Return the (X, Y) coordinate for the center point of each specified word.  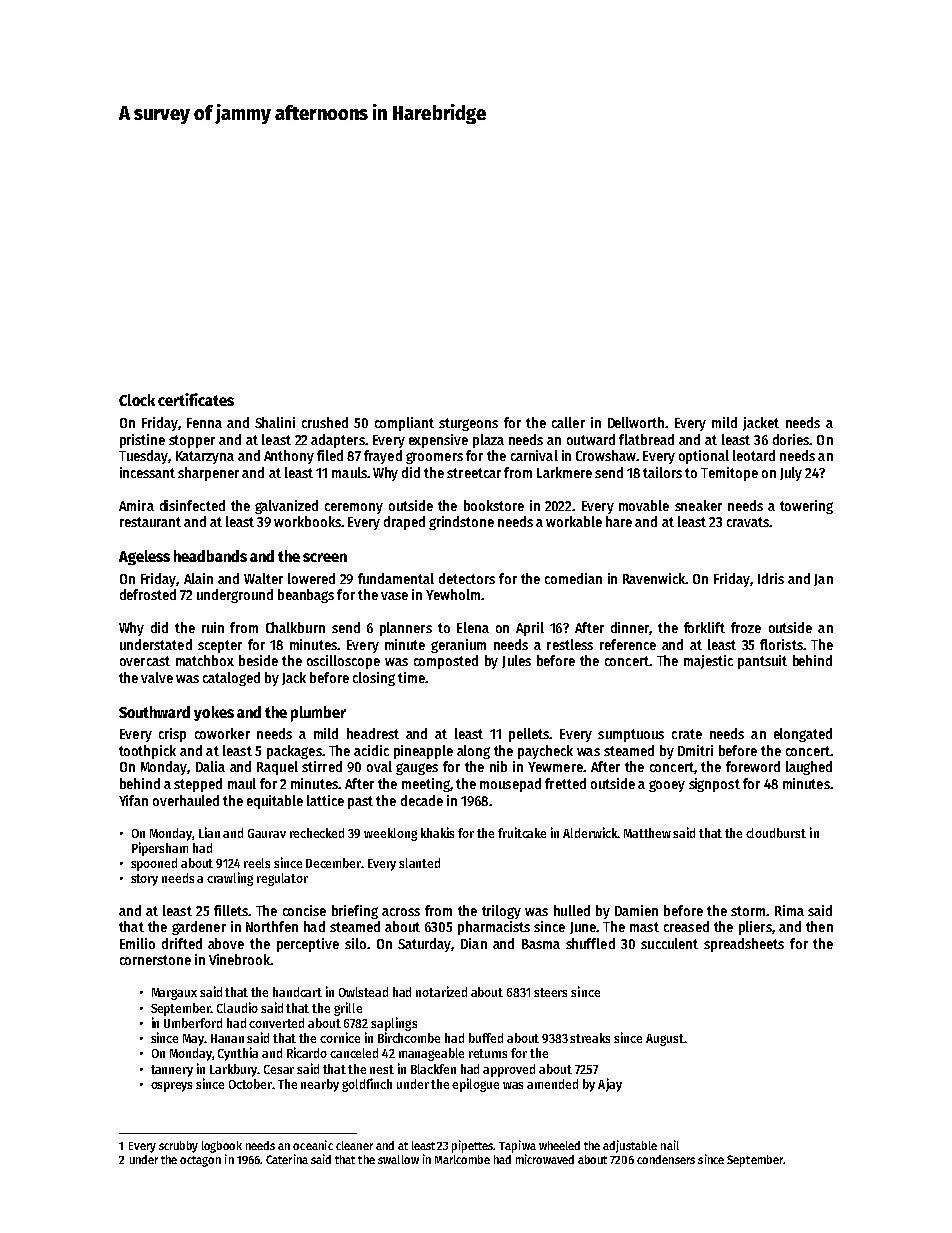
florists (781, 644)
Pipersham (160, 849)
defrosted (148, 594)
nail (670, 1145)
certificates (196, 399)
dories (791, 439)
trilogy (501, 912)
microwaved (545, 1159)
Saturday (425, 945)
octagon (200, 1161)
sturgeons (468, 424)
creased (686, 926)
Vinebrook (240, 959)
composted (446, 662)
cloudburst (776, 833)
